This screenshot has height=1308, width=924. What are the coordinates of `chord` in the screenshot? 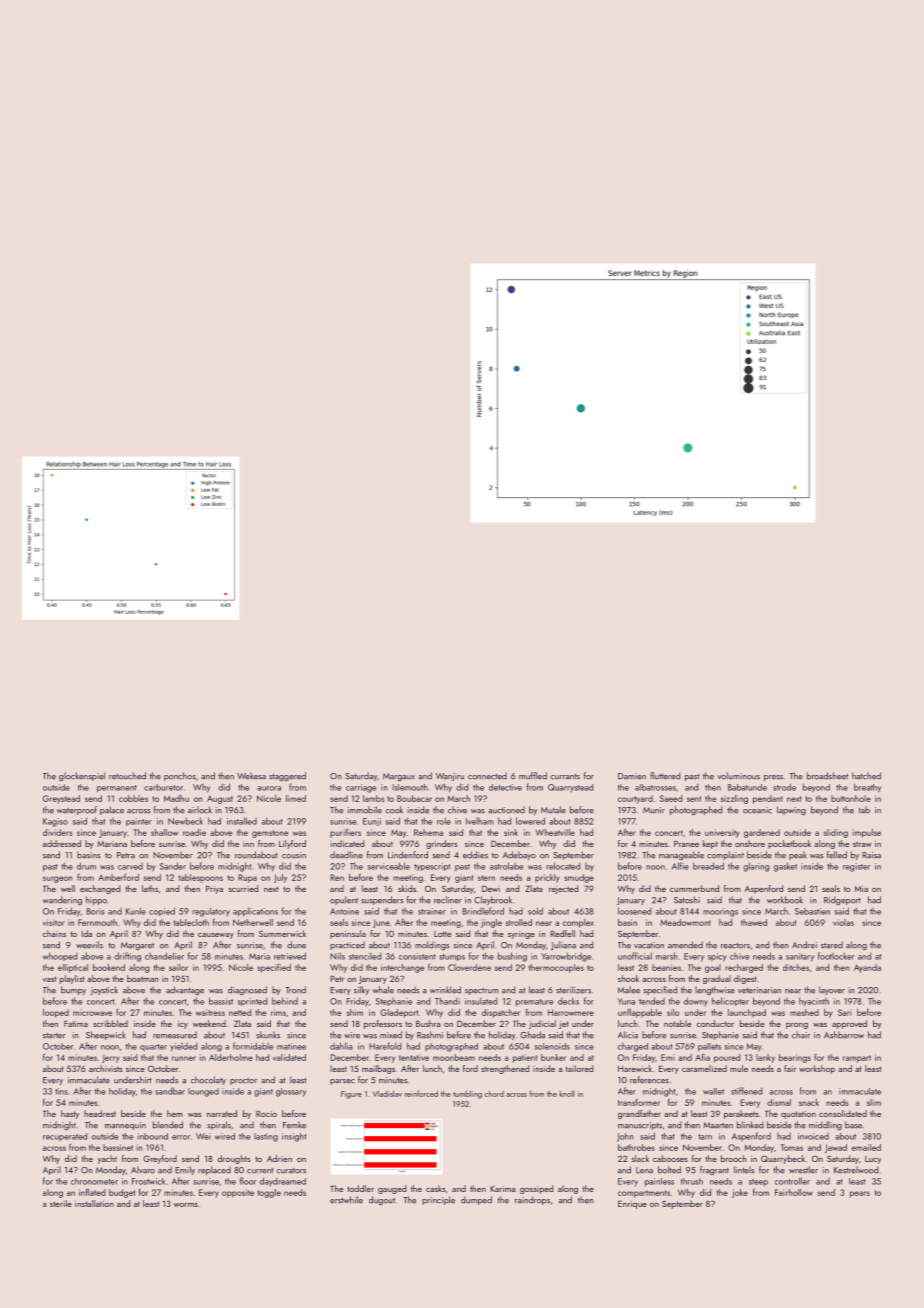 It's located at (494, 1094).
